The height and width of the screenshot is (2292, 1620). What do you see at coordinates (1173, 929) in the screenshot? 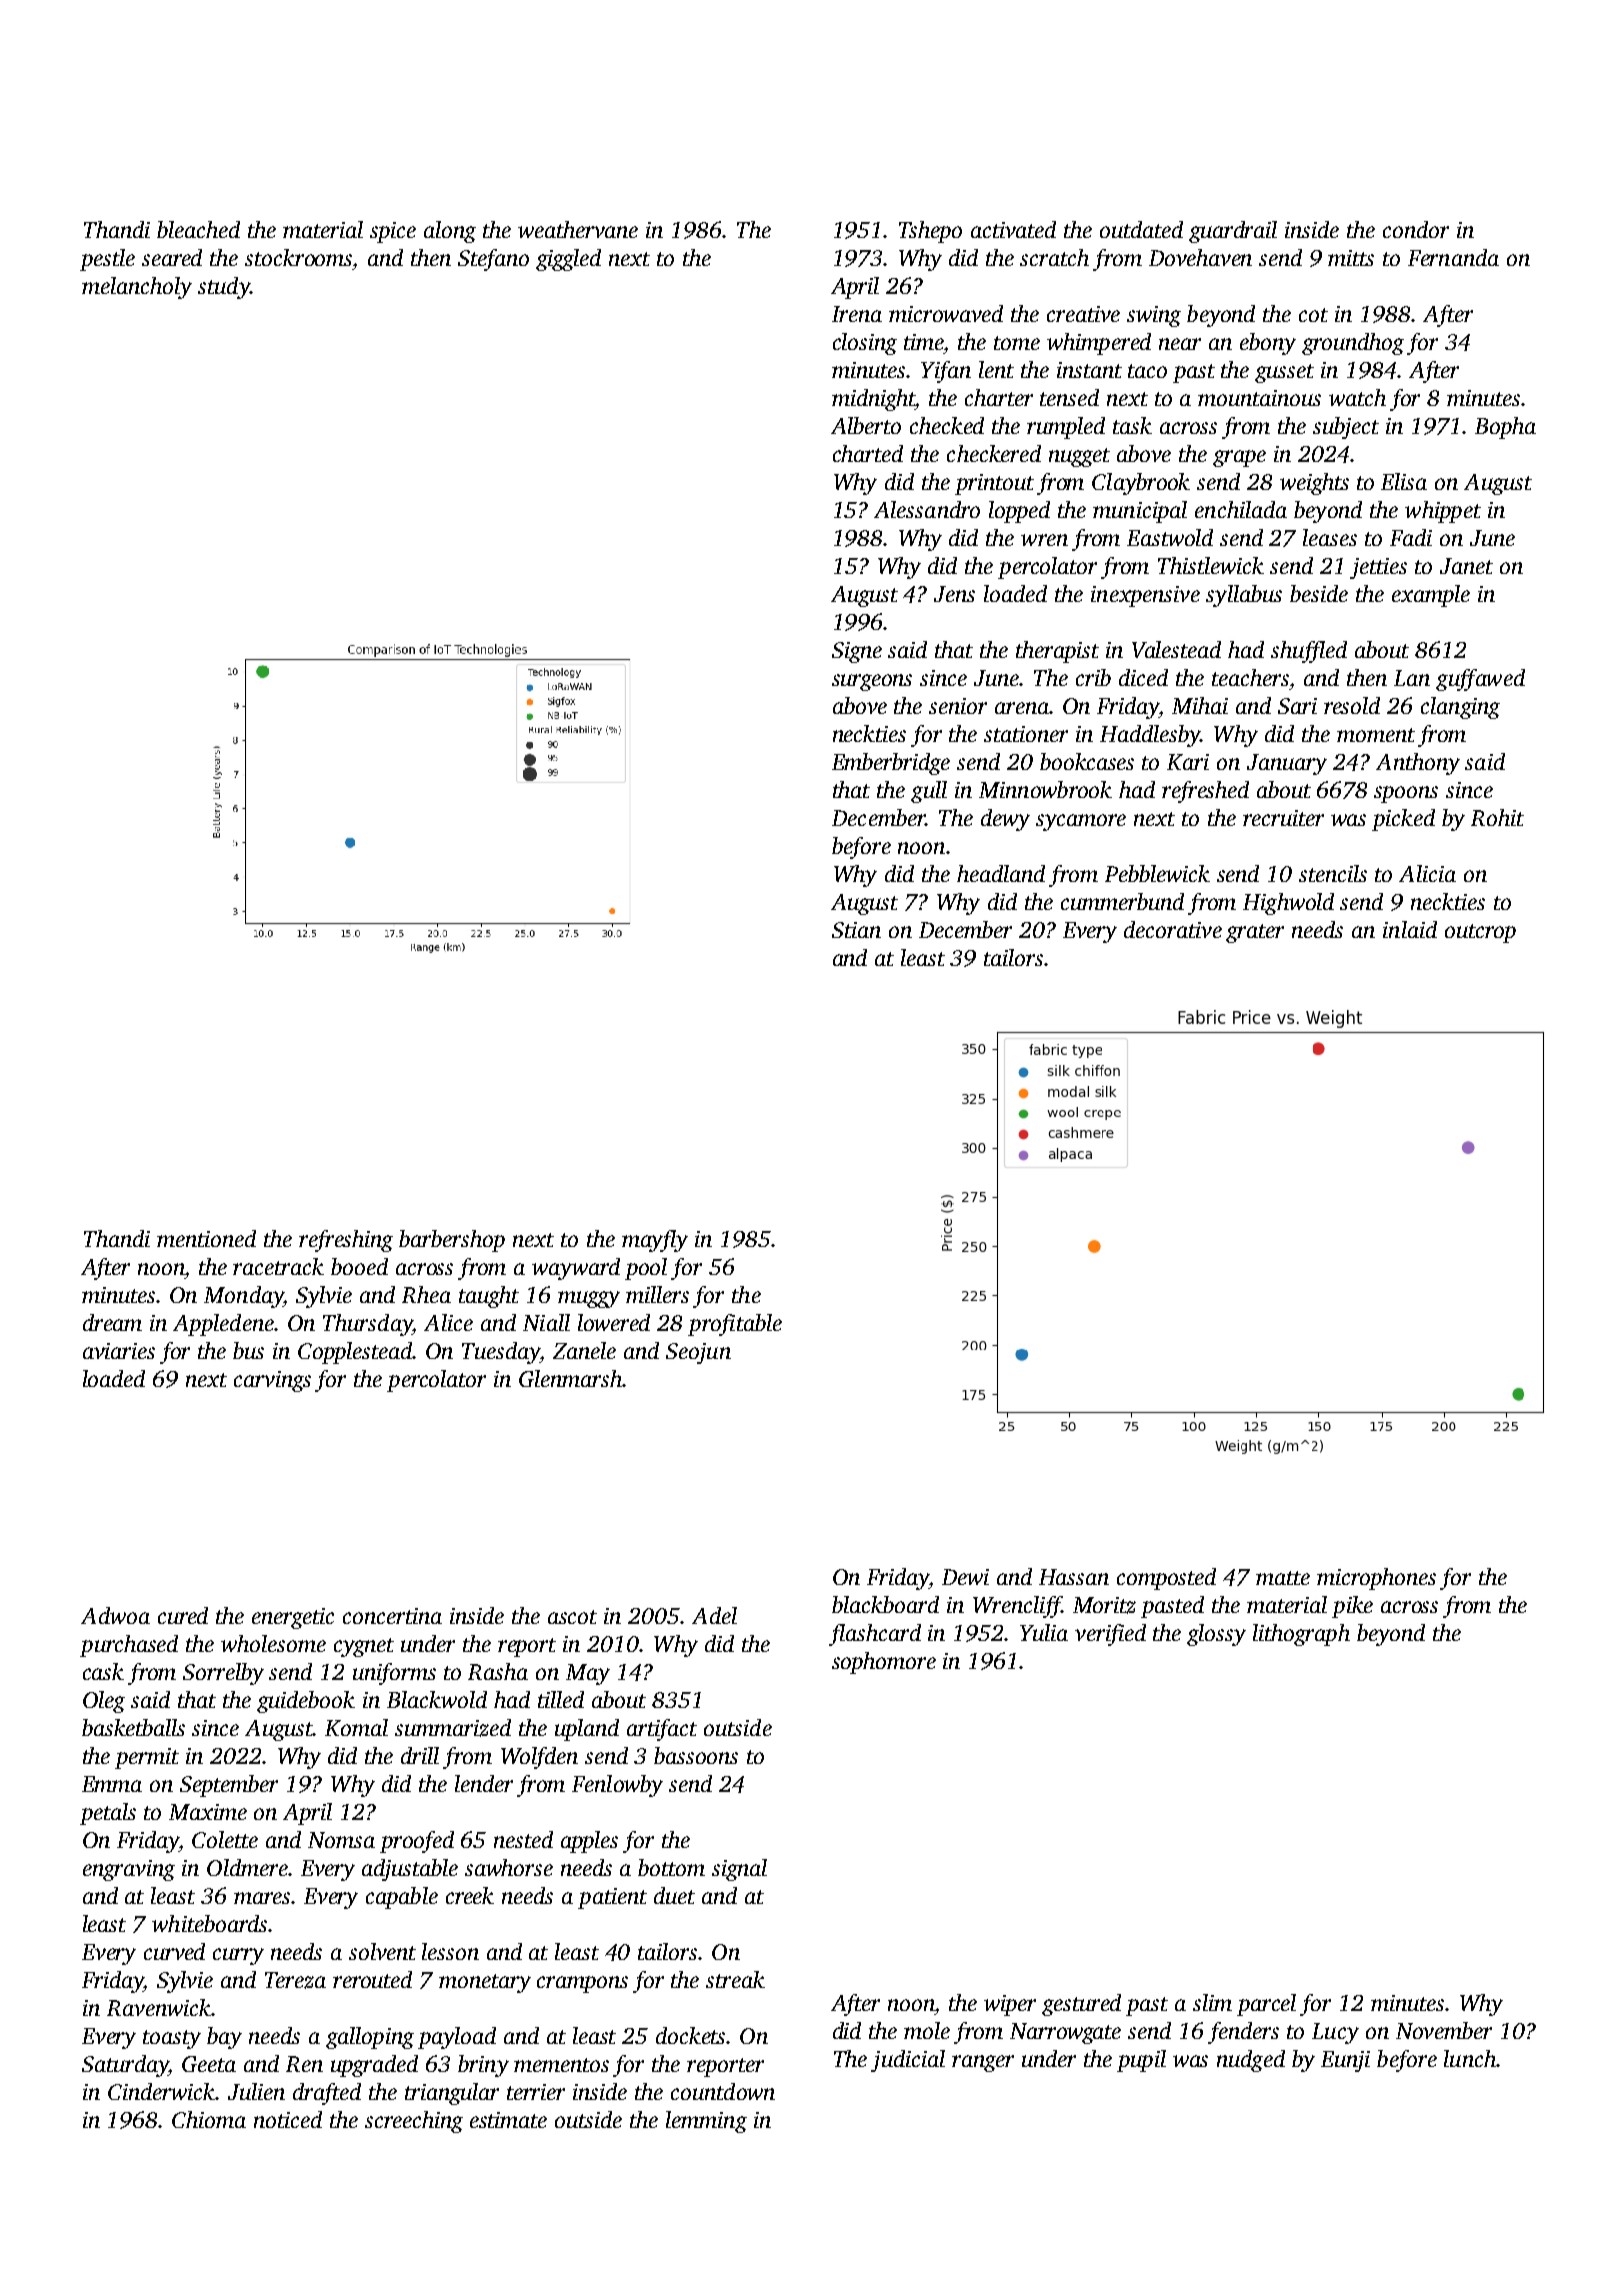
I see `decorative` at bounding box center [1173, 929].
